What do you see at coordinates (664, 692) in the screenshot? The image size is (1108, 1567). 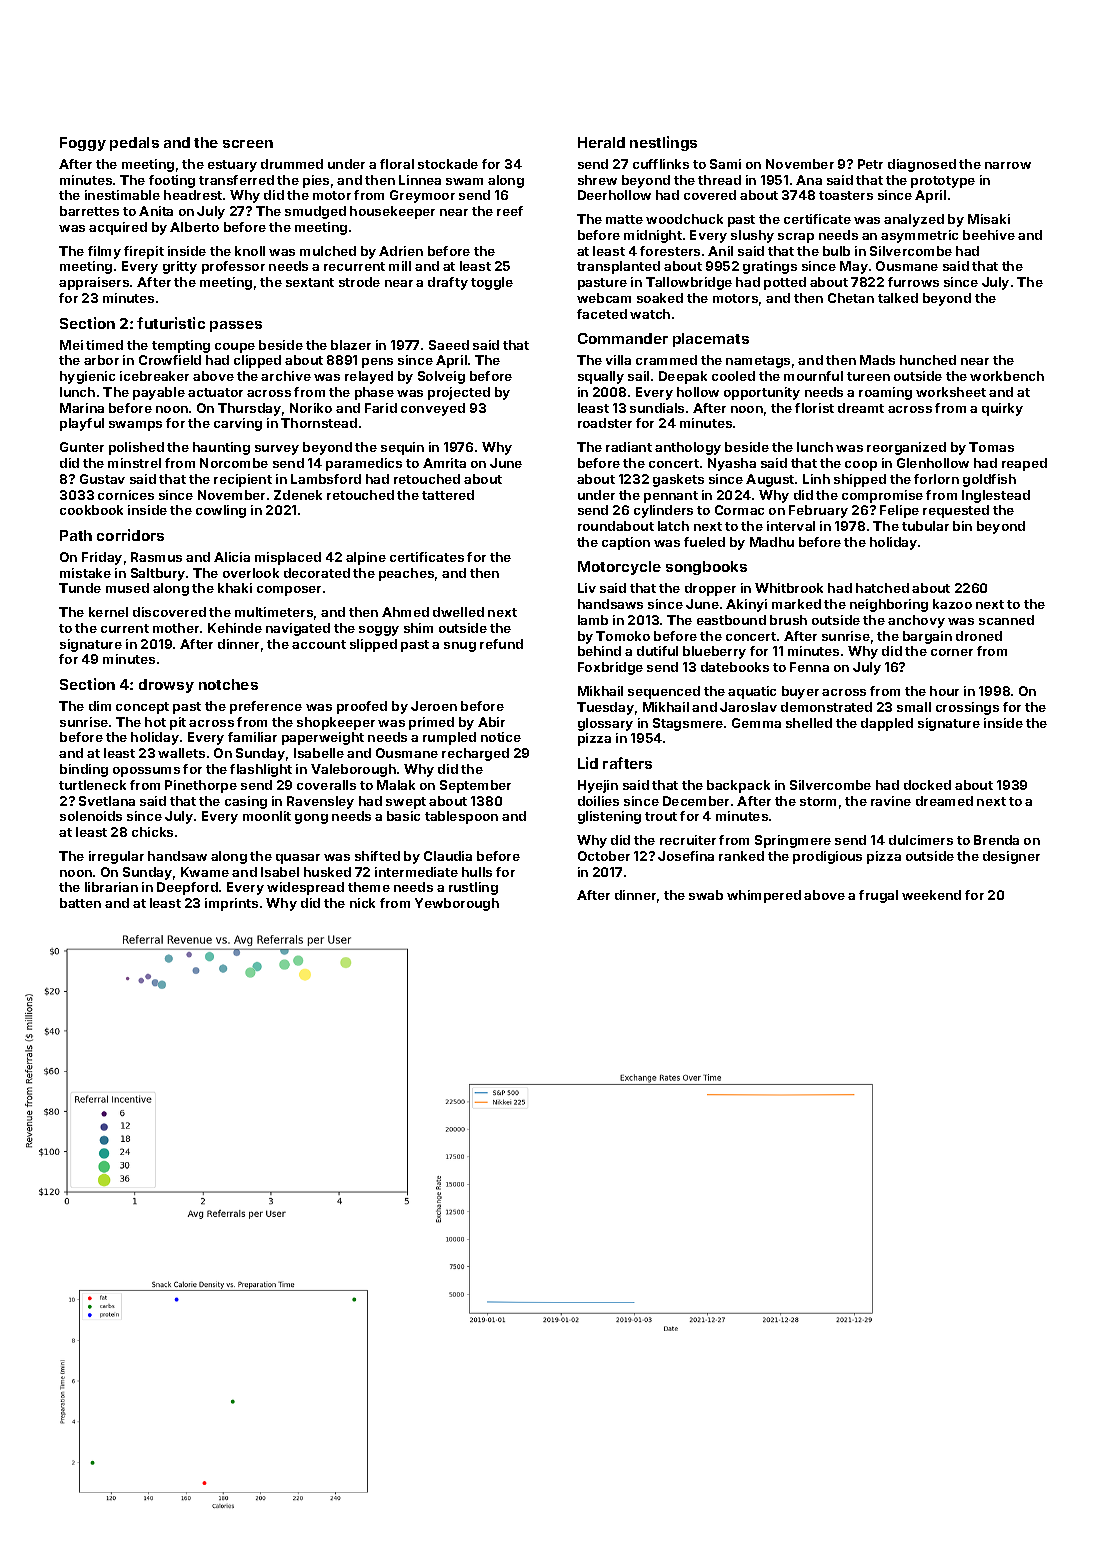 I see `sequenced` at bounding box center [664, 692].
